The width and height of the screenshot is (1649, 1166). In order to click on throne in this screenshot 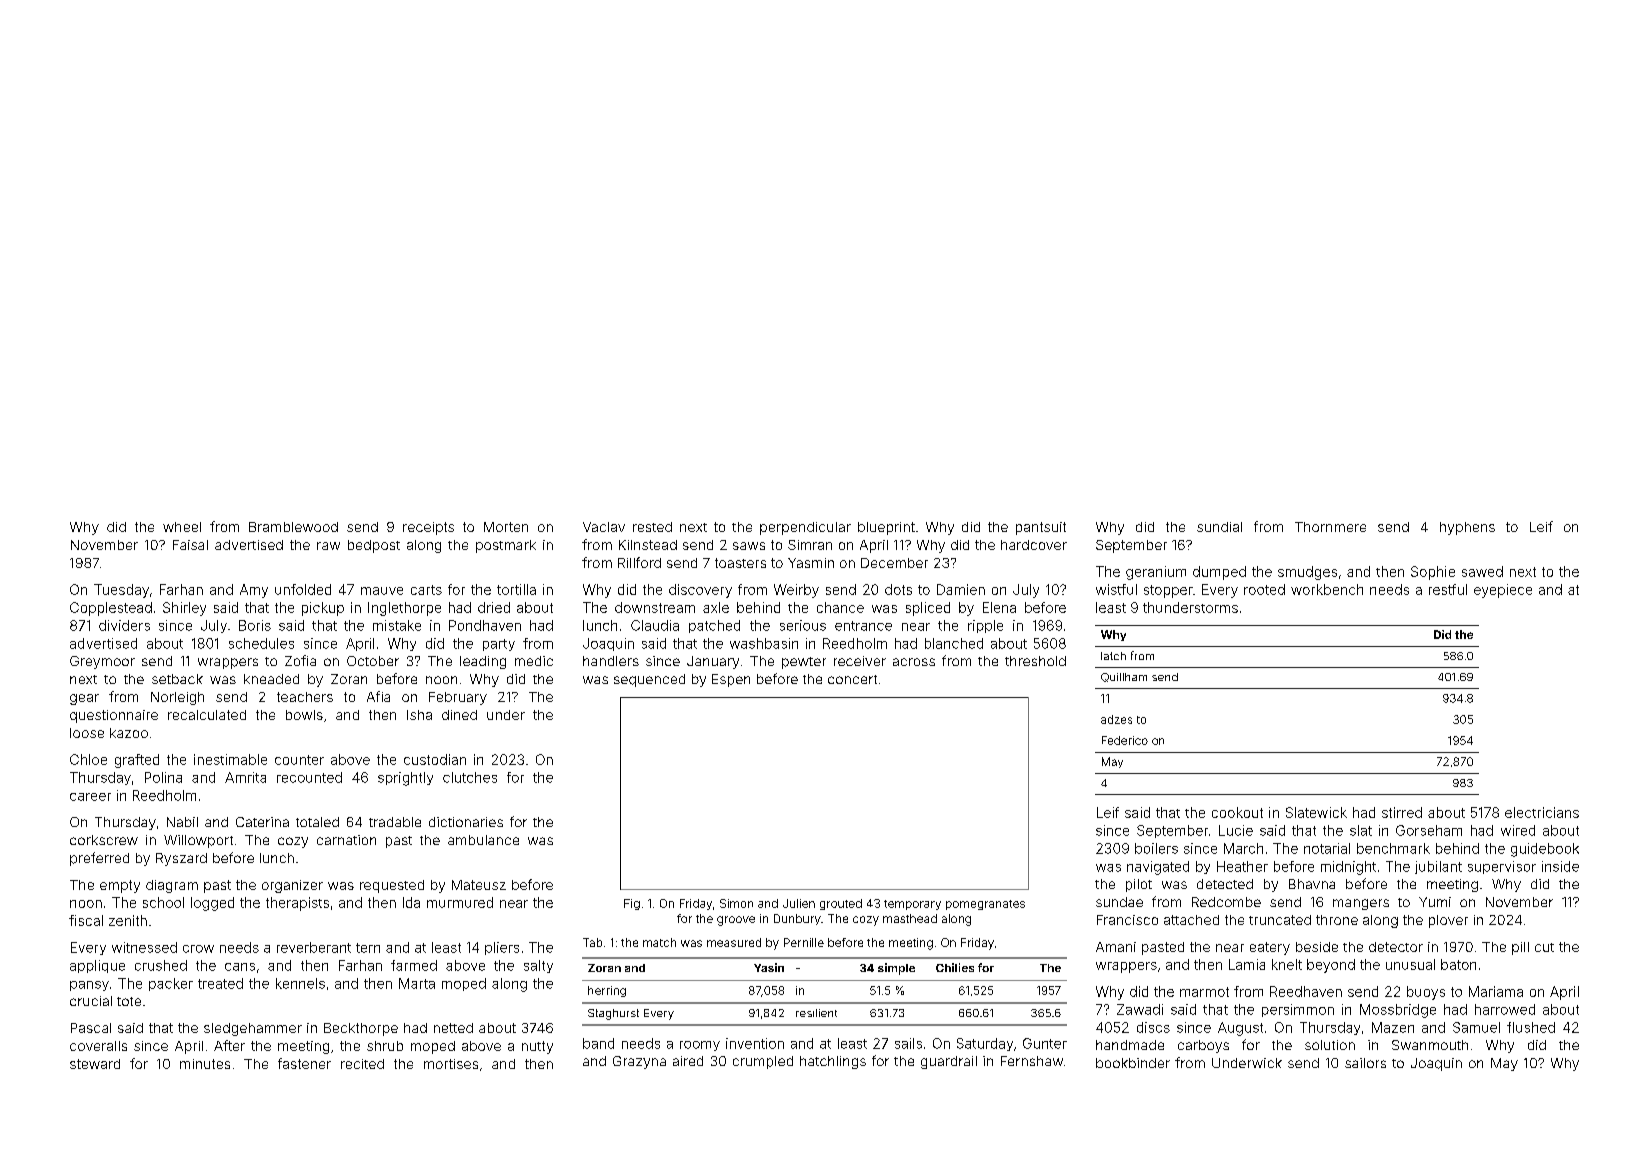, I will do `click(1337, 920)`.
